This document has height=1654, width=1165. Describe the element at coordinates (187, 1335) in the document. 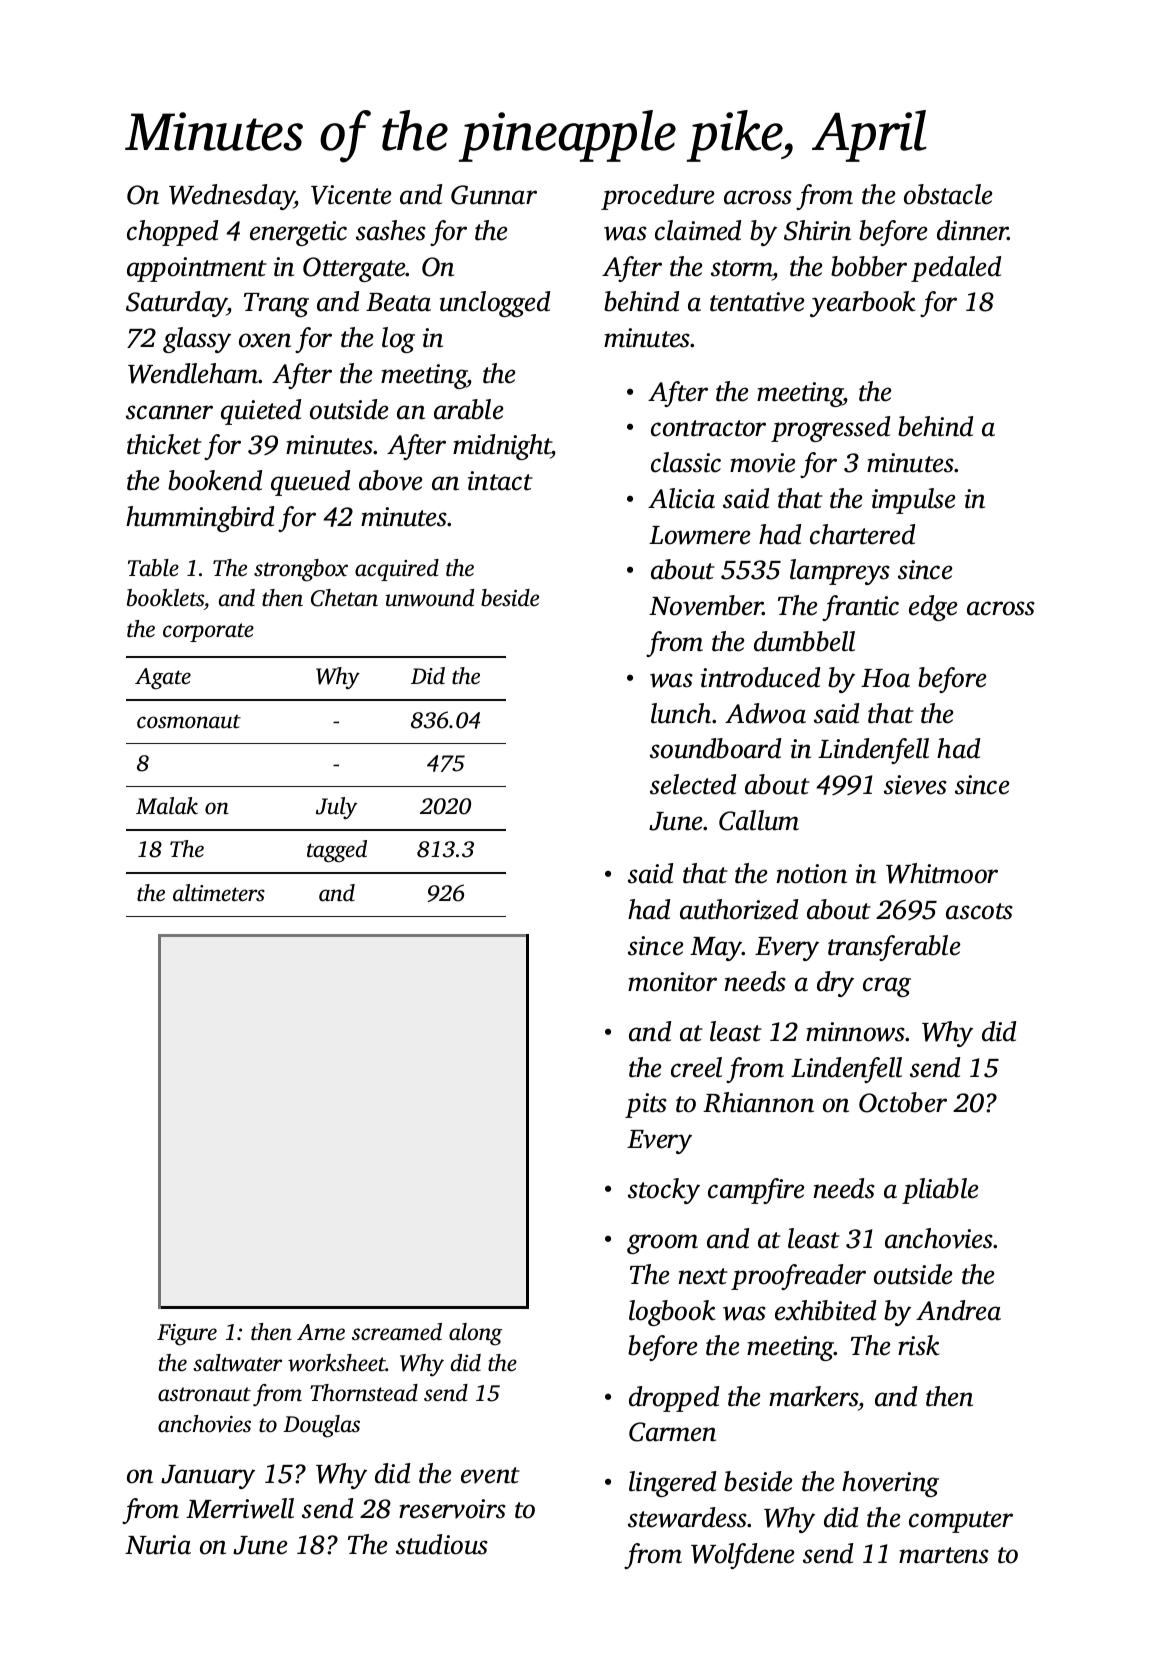

I see `Figure` at that location.
